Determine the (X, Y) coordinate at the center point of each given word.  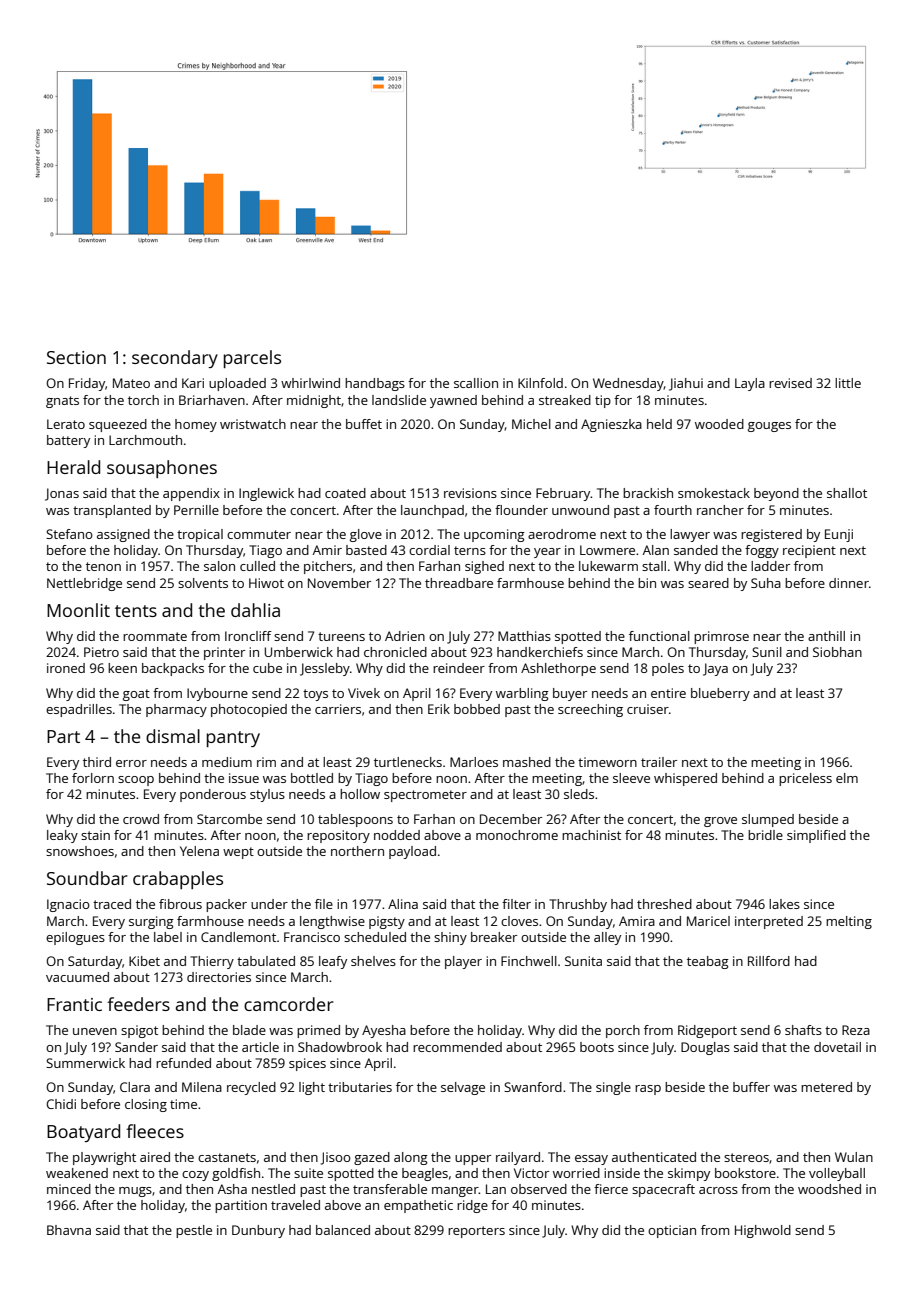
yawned (453, 401)
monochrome (517, 835)
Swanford (533, 1087)
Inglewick (266, 494)
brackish (648, 493)
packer (226, 905)
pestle (194, 1231)
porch (623, 1031)
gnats (62, 402)
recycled (251, 1088)
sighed (484, 567)
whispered (685, 779)
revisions (470, 493)
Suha (766, 583)
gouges (769, 427)
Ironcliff (248, 636)
